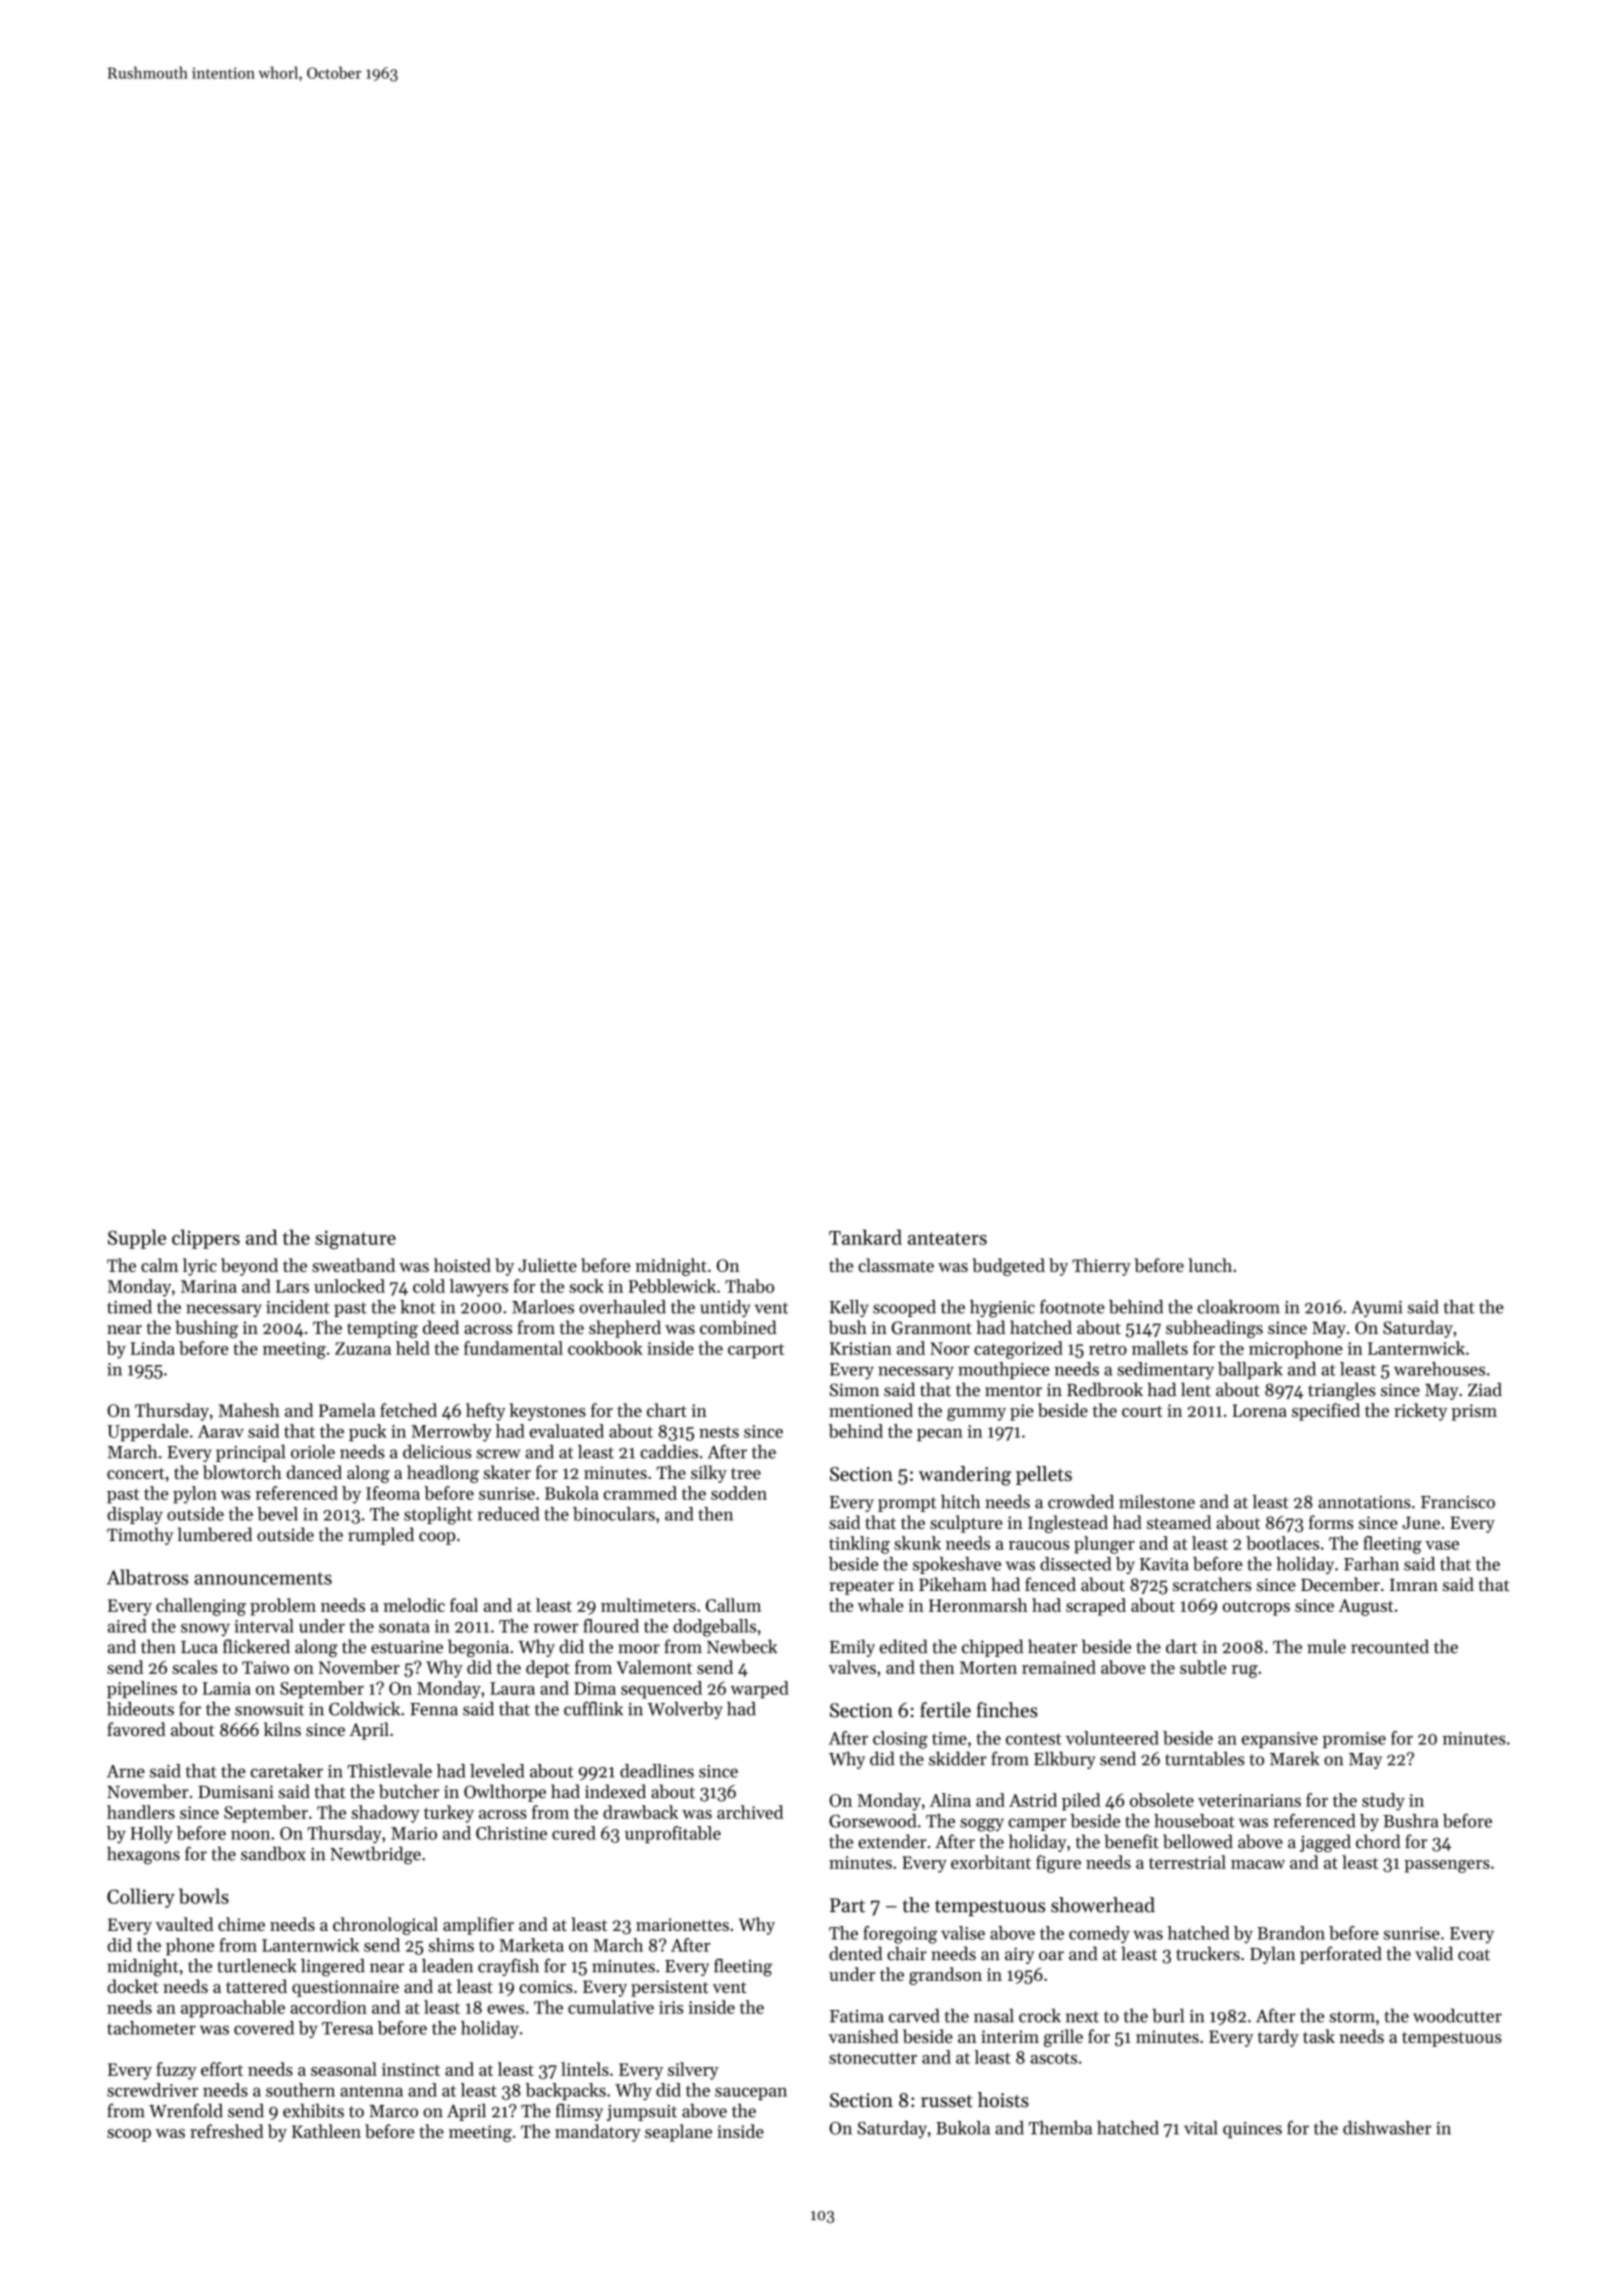 Image resolution: width=1620 pixels, height=2292 pixels. What do you see at coordinates (931, 1327) in the screenshot?
I see `Granmont` at bounding box center [931, 1327].
